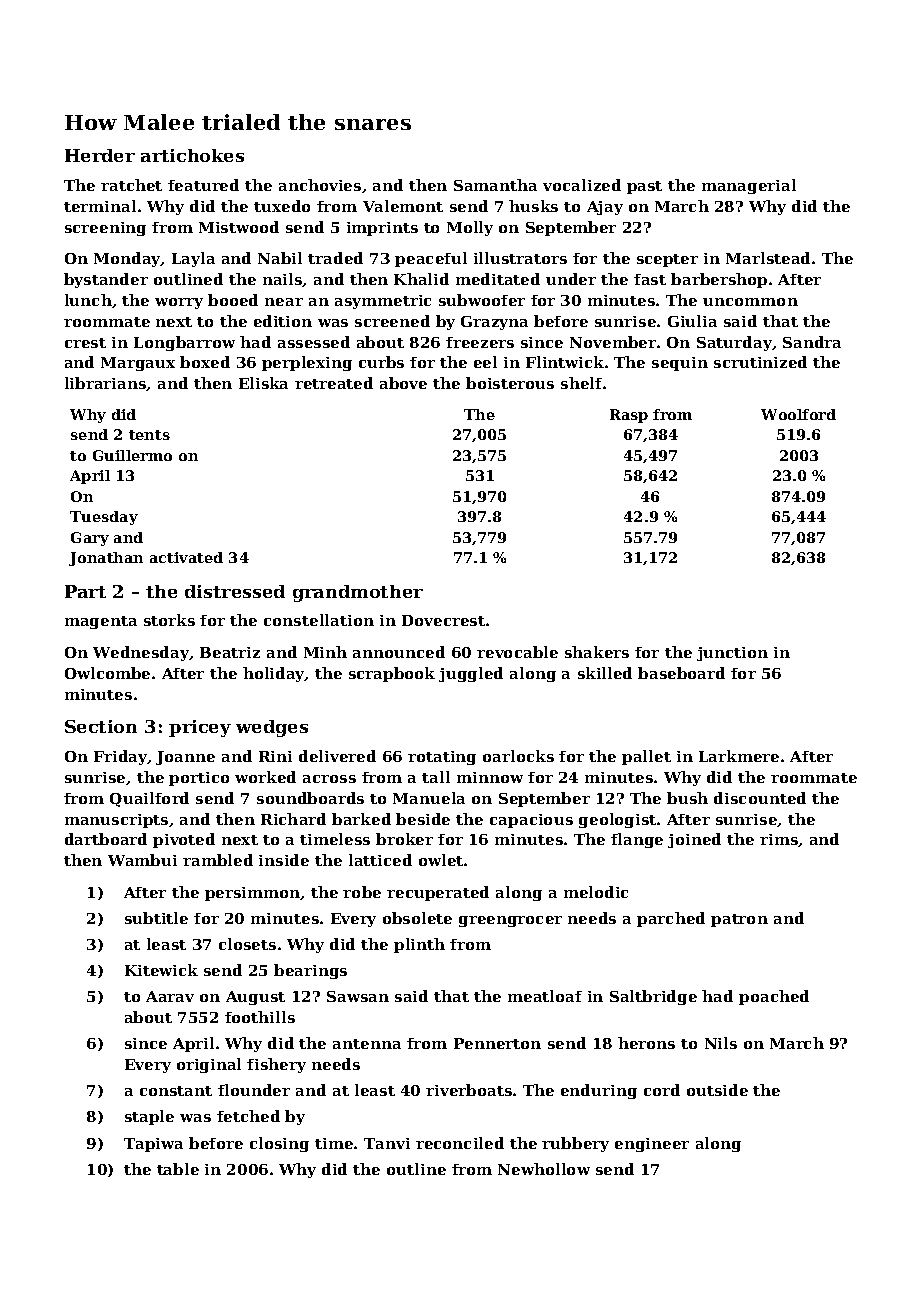 This document has height=1308, width=924. I want to click on Newhollow, so click(544, 1169).
